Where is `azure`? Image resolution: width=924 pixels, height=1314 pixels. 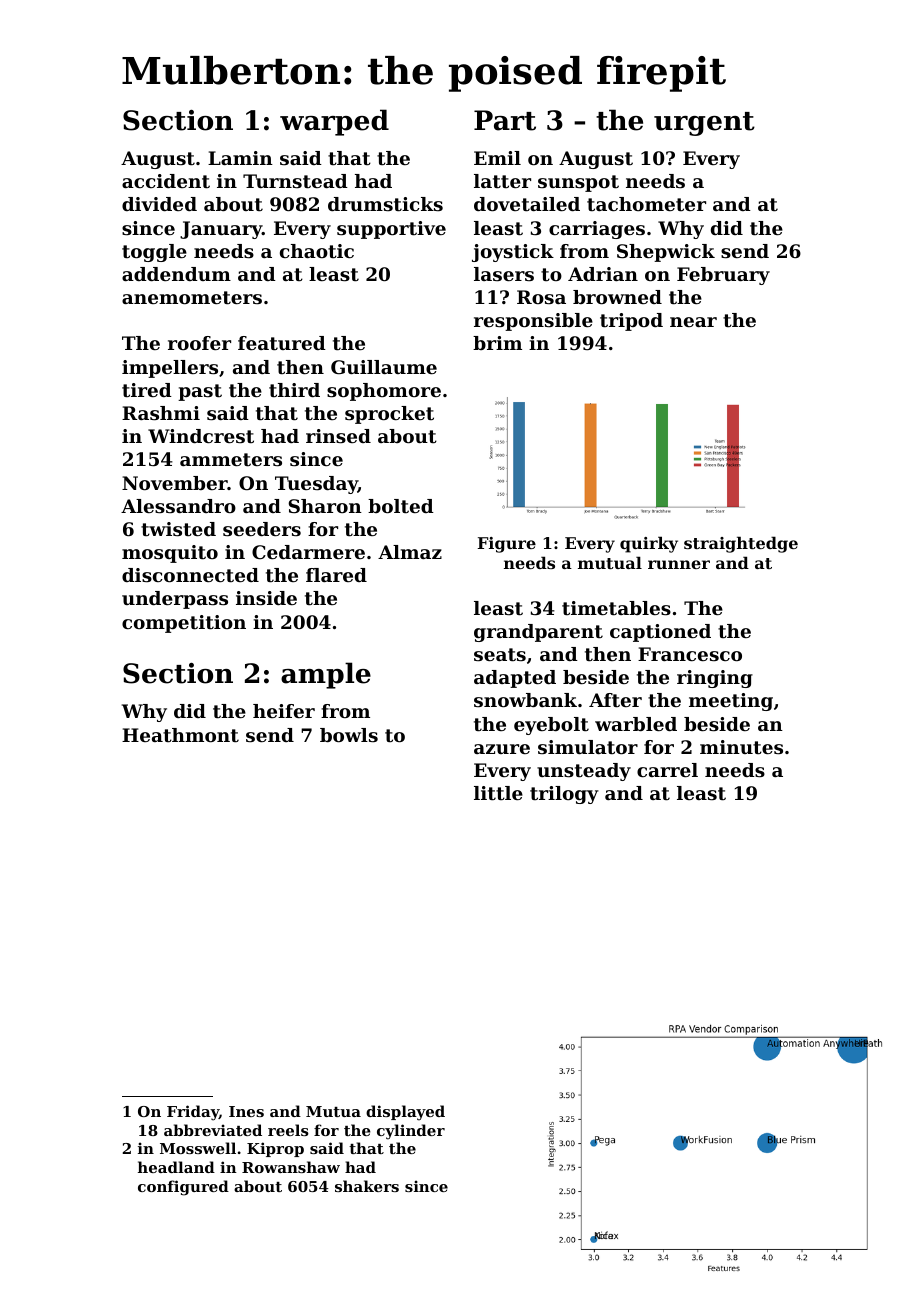
azure is located at coordinates (502, 749).
